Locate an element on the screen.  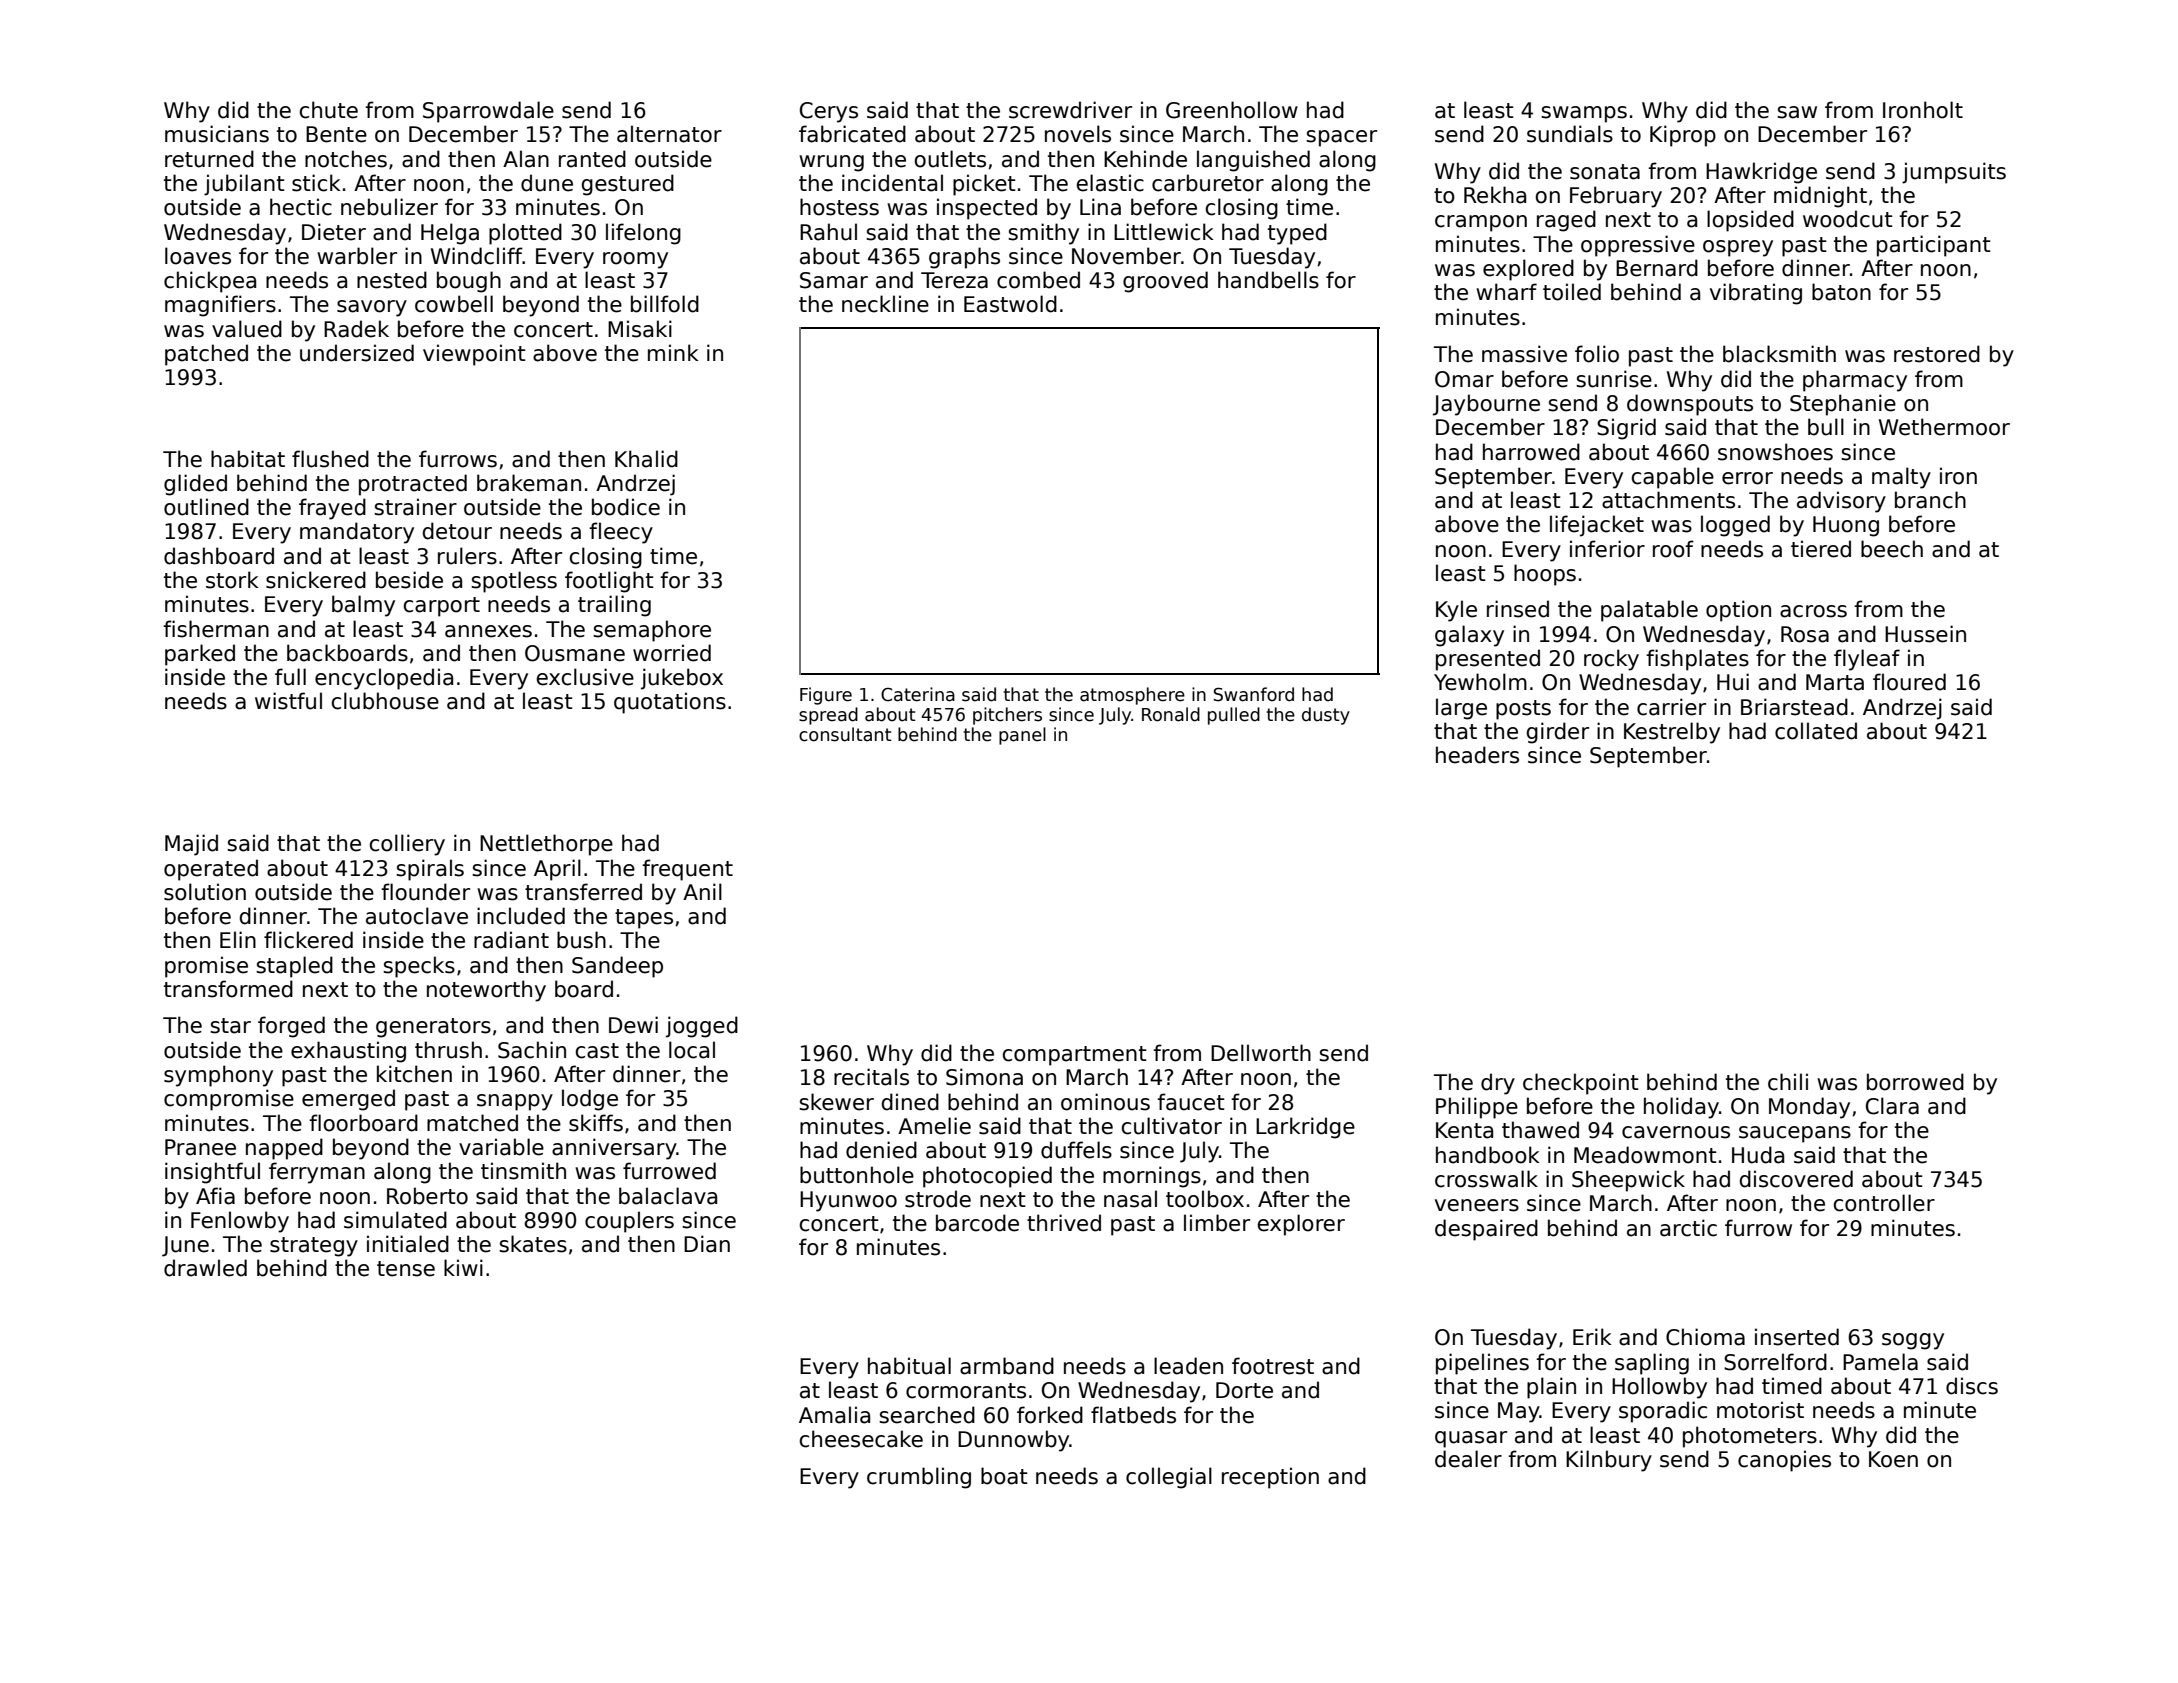
brakeman is located at coordinates (529, 483).
